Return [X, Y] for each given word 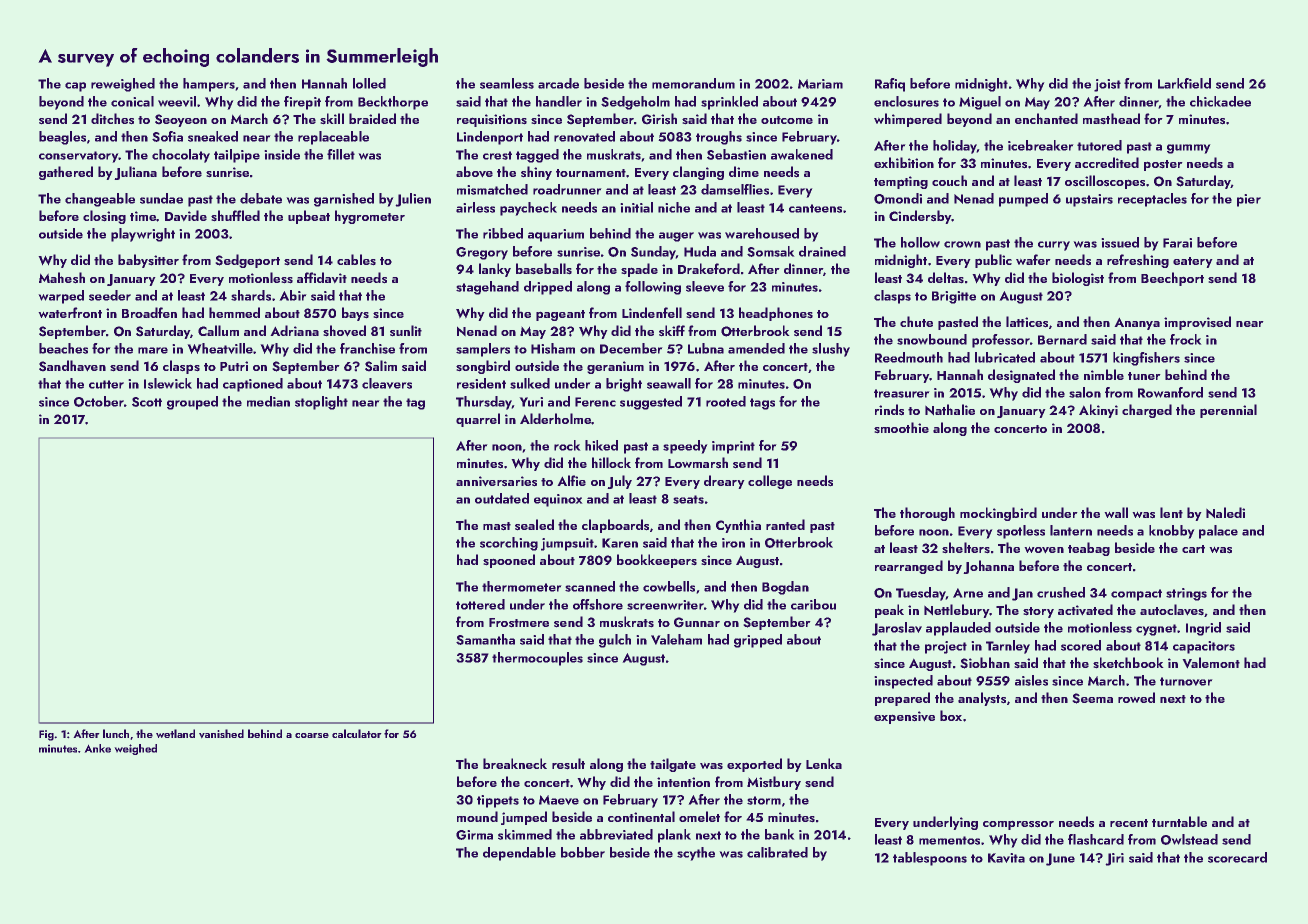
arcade [558, 83]
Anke [97, 748]
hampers [209, 85]
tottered [480, 604]
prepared [902, 699]
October [99, 401]
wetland [175, 733]
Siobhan [985, 663]
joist [1107, 85]
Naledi [1225, 513]
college [770, 482]
